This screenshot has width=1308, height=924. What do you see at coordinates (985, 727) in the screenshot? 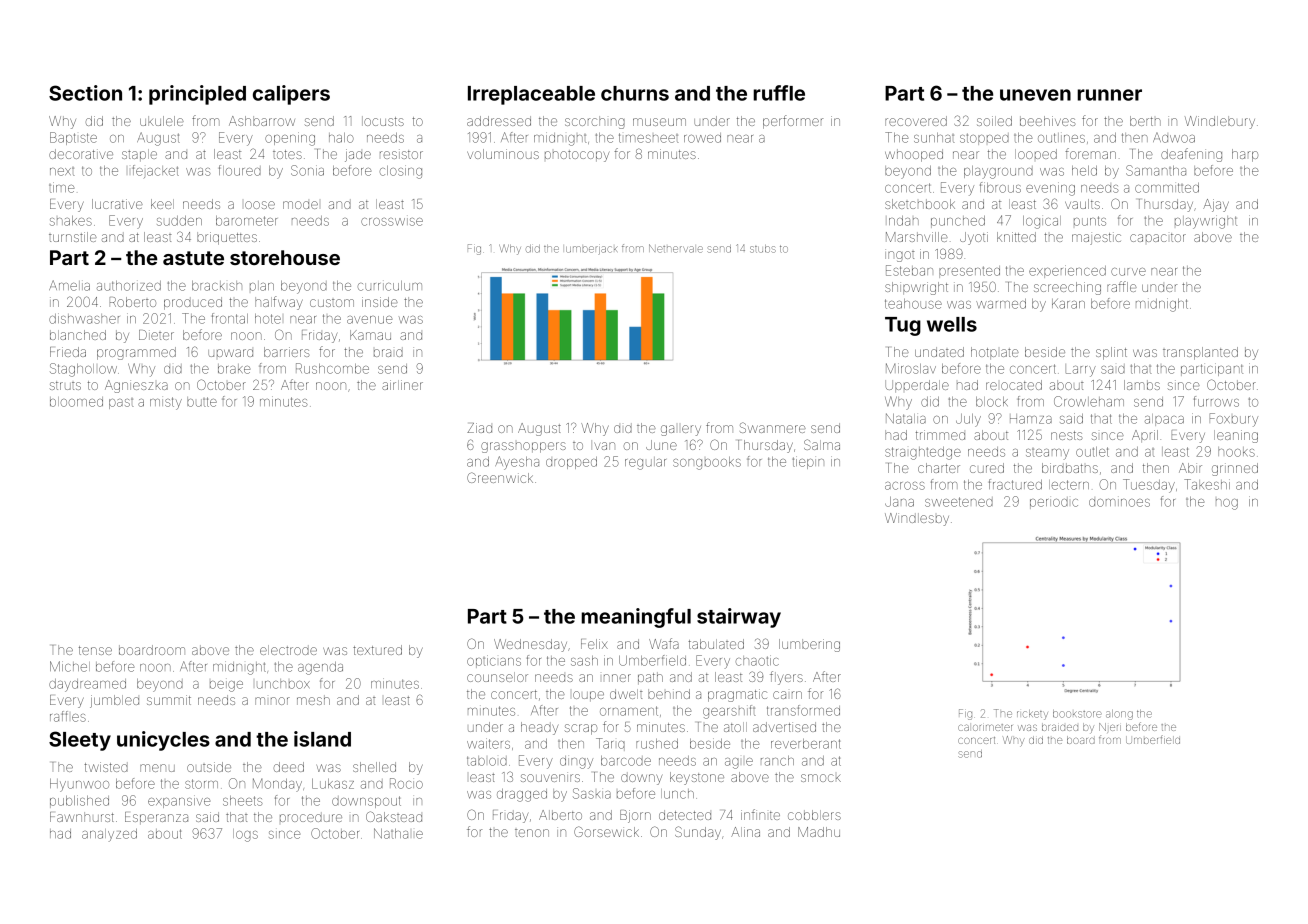
I see `calorimeter` at bounding box center [985, 727].
